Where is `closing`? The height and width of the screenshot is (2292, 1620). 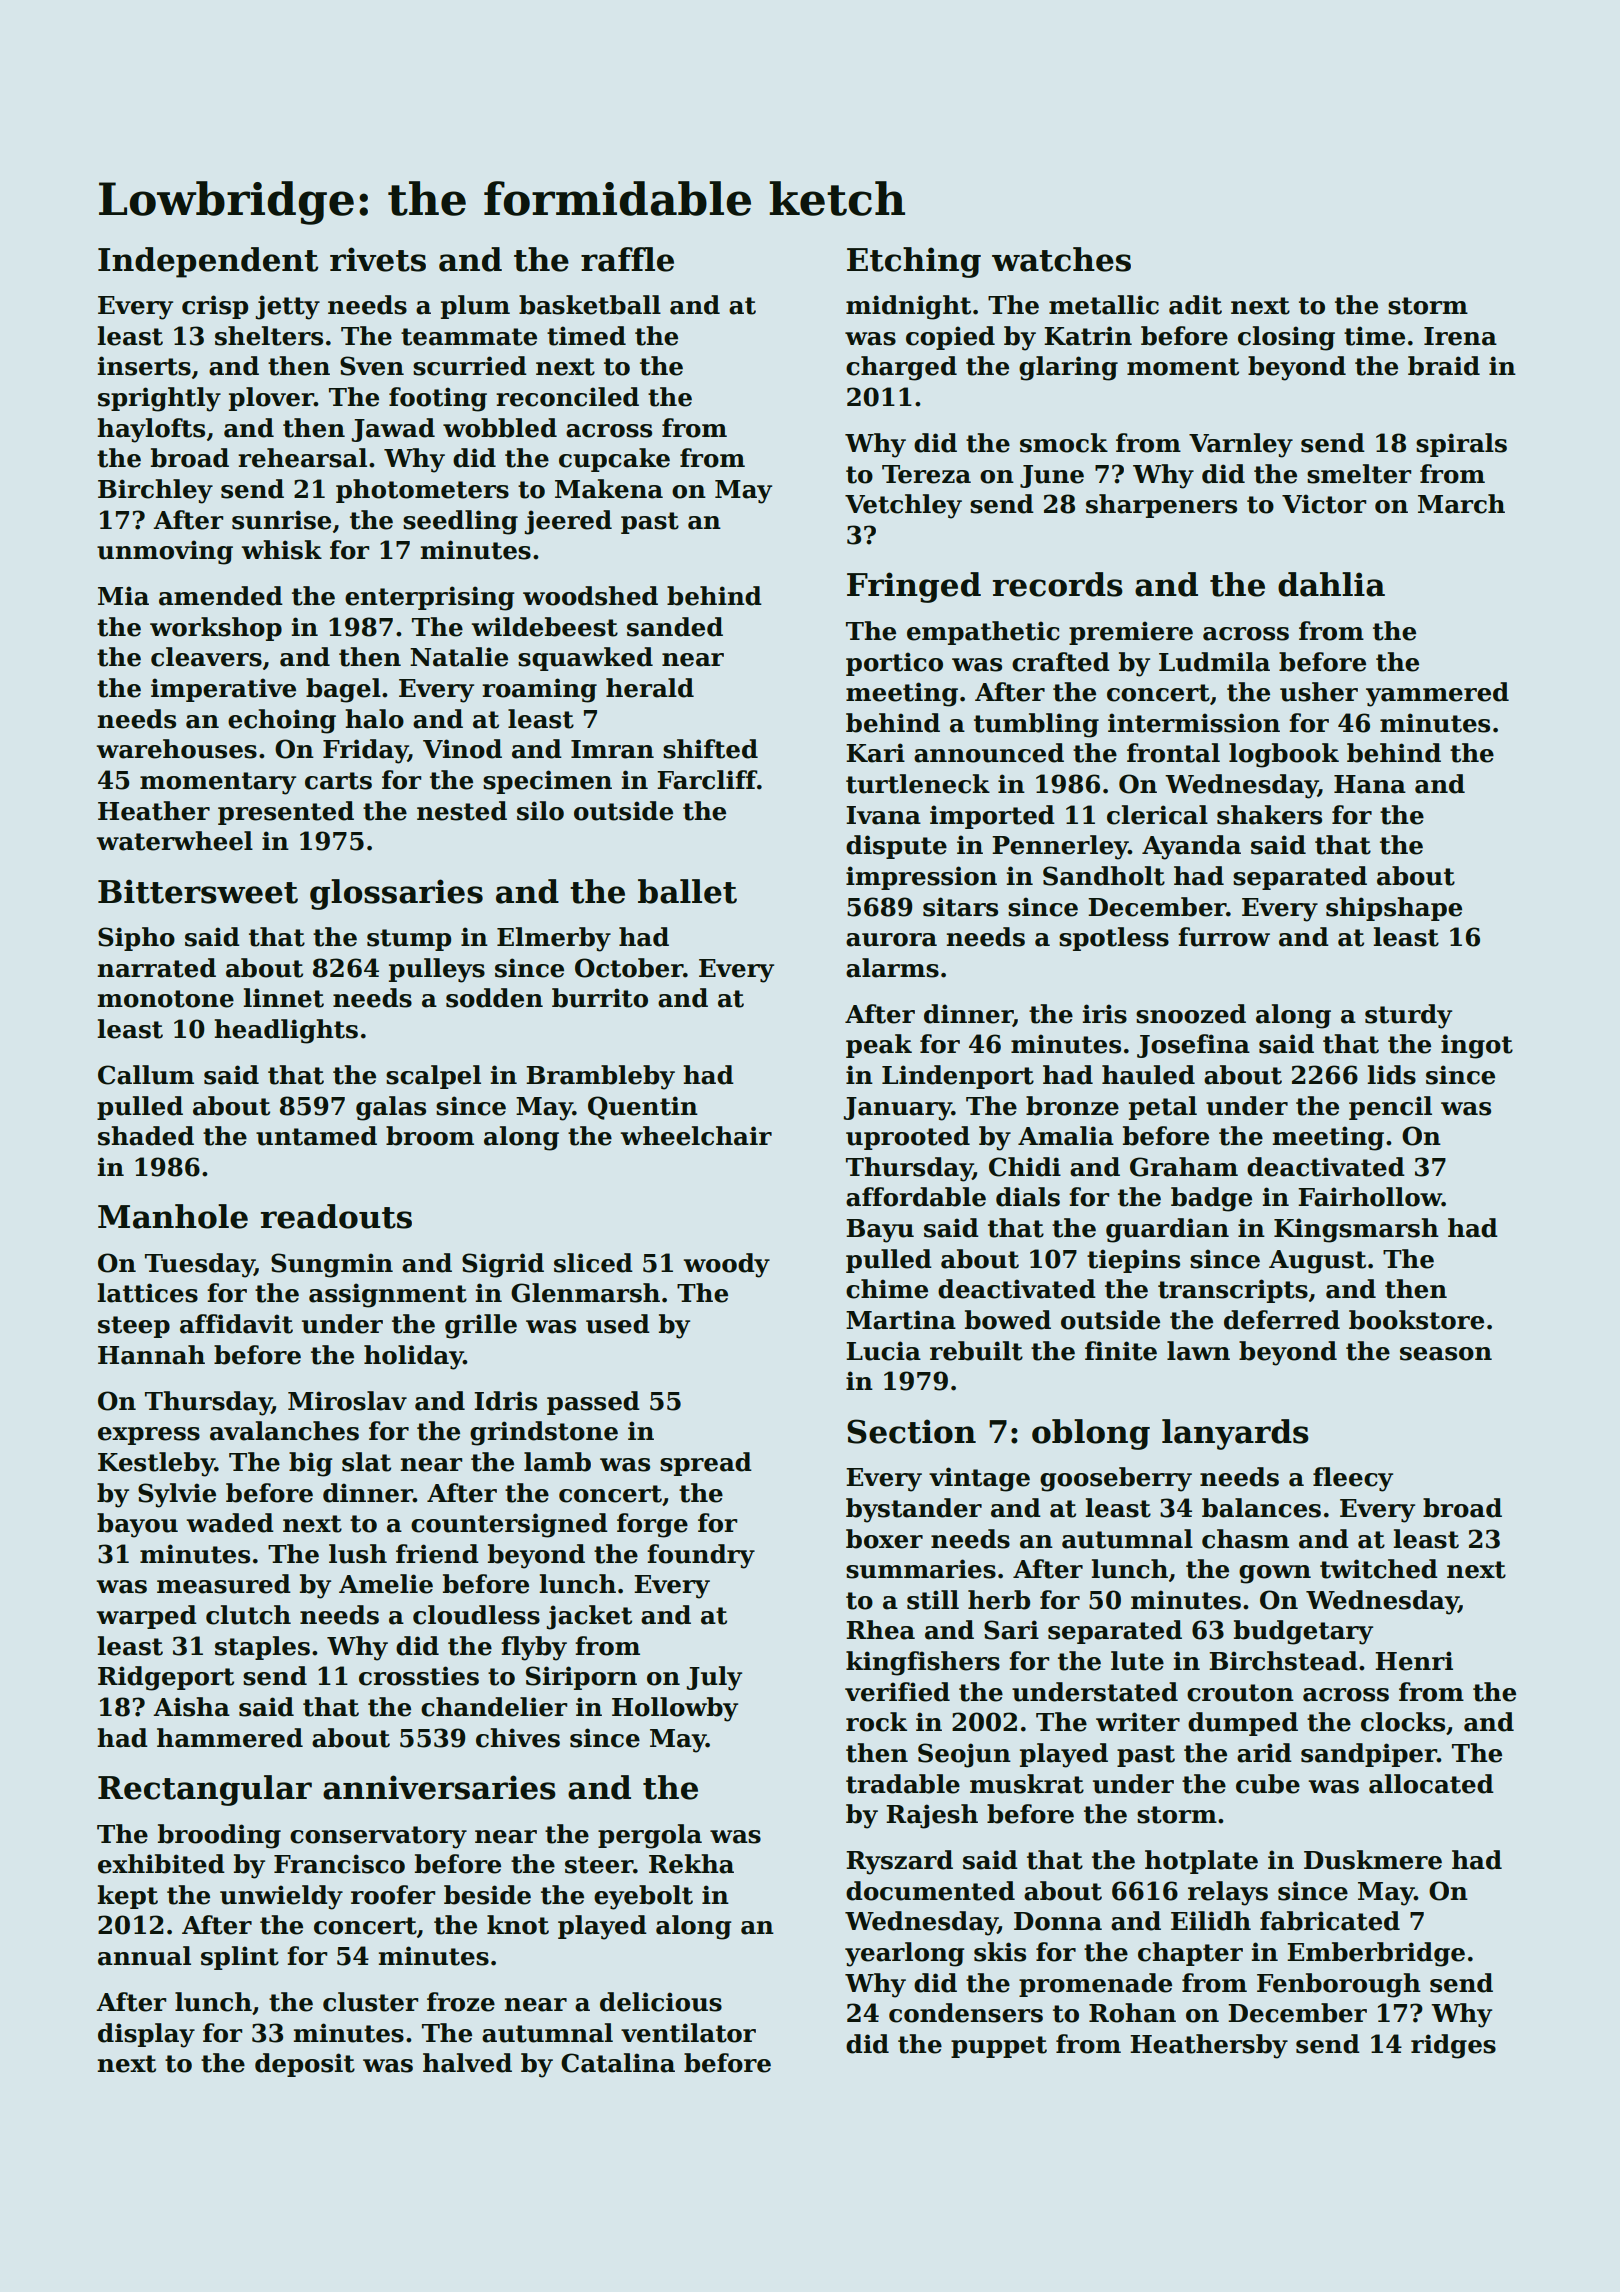 closing is located at coordinates (1286, 338).
